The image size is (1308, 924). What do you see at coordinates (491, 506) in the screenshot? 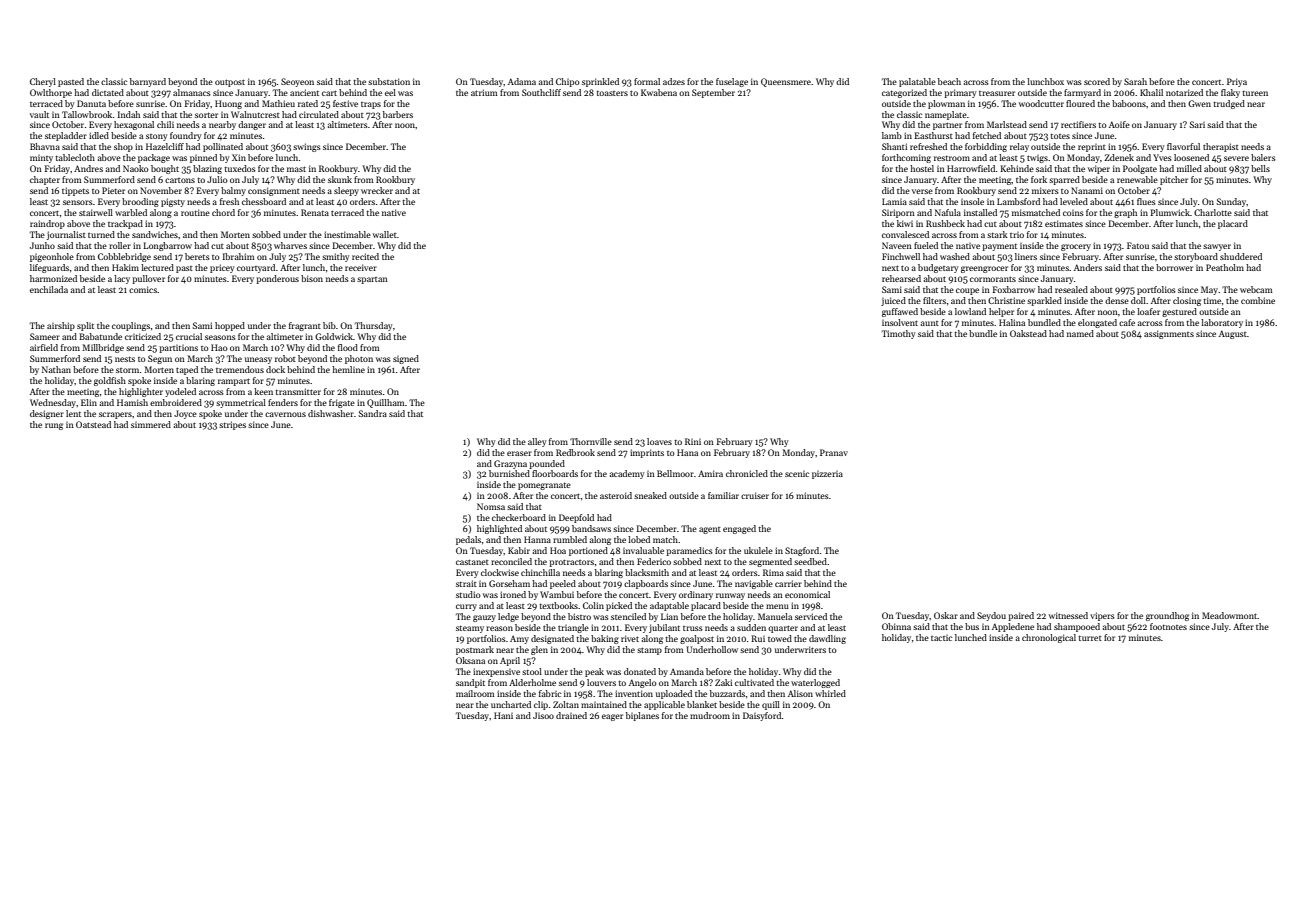
I see `Nomsa` at bounding box center [491, 506].
